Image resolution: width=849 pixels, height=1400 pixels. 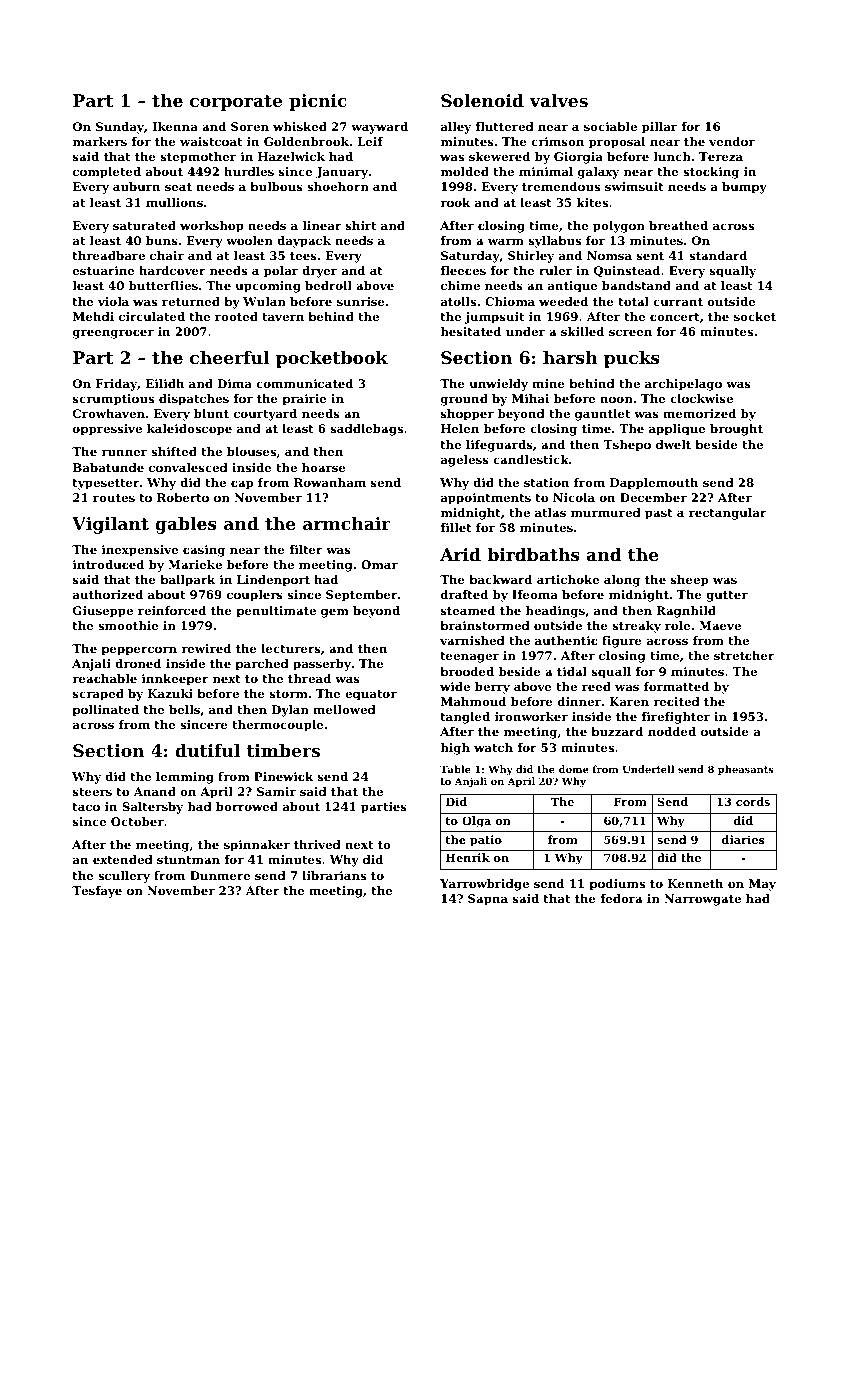 What do you see at coordinates (207, 750) in the document?
I see `dutiful` at bounding box center [207, 750].
